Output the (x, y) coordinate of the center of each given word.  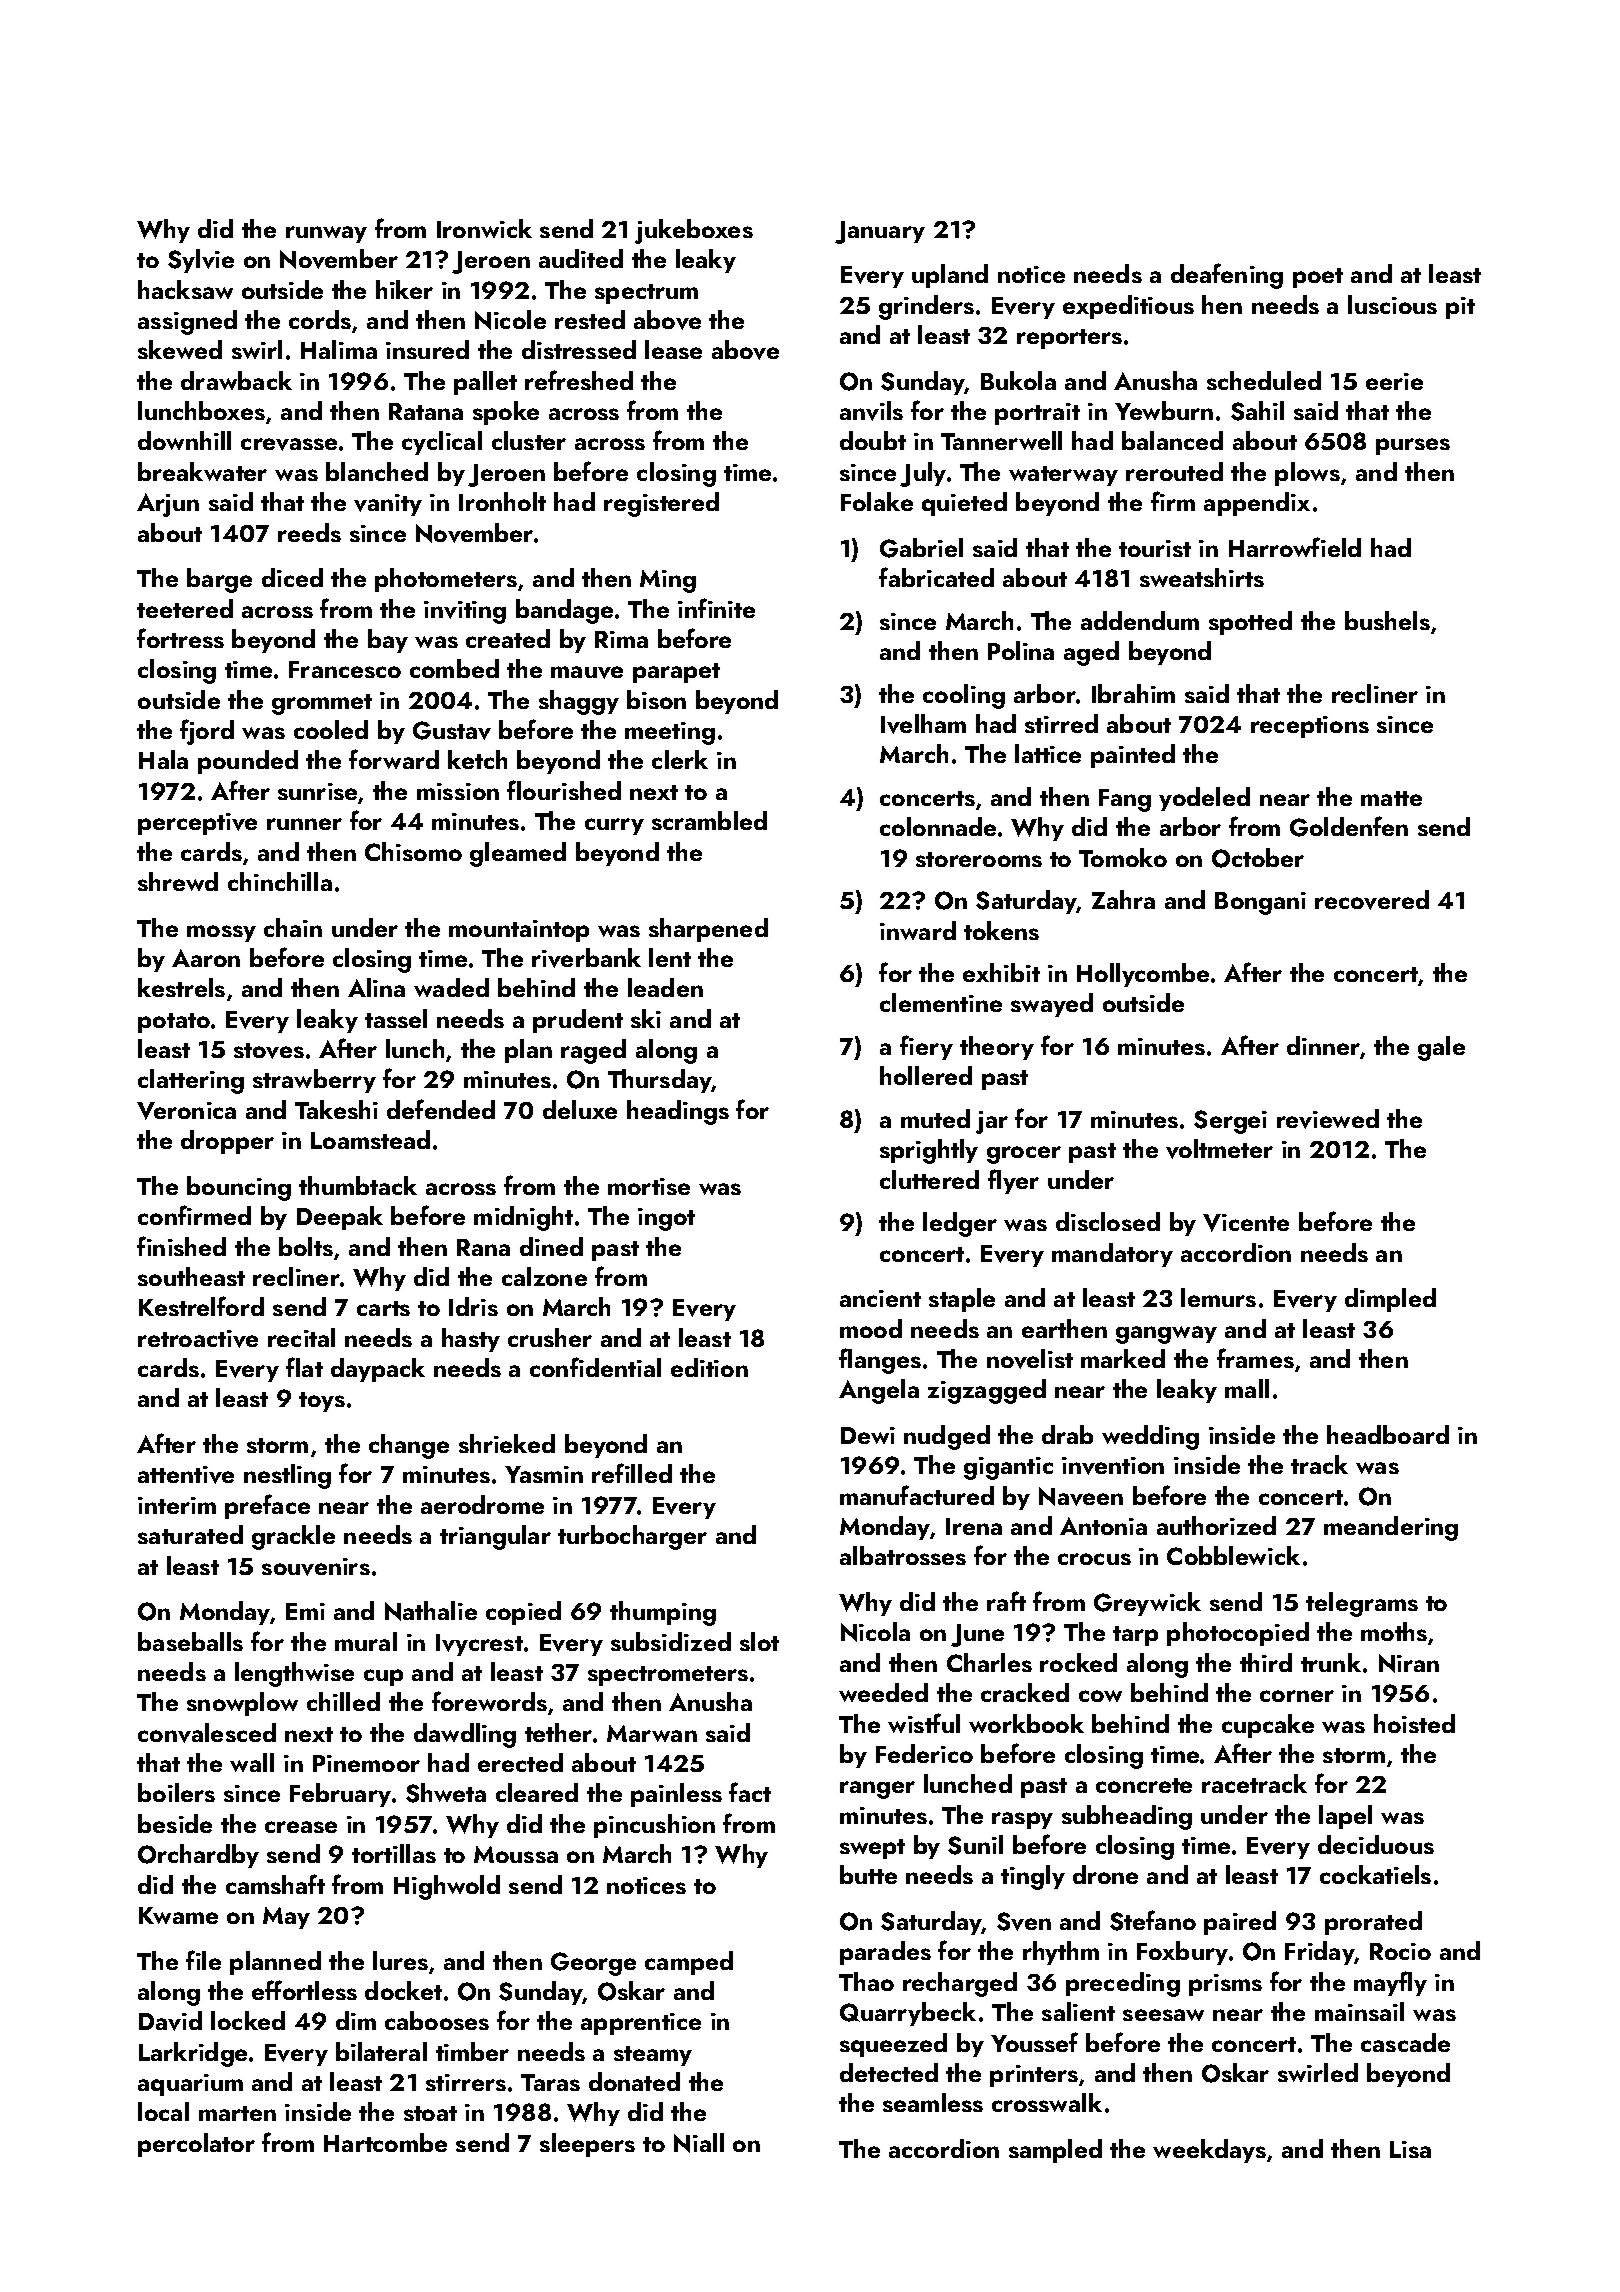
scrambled (709, 820)
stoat (430, 2113)
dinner (1323, 1045)
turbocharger (632, 1537)
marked (1123, 1358)
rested (590, 319)
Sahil (1257, 411)
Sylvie (201, 261)
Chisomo (413, 851)
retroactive (198, 1339)
